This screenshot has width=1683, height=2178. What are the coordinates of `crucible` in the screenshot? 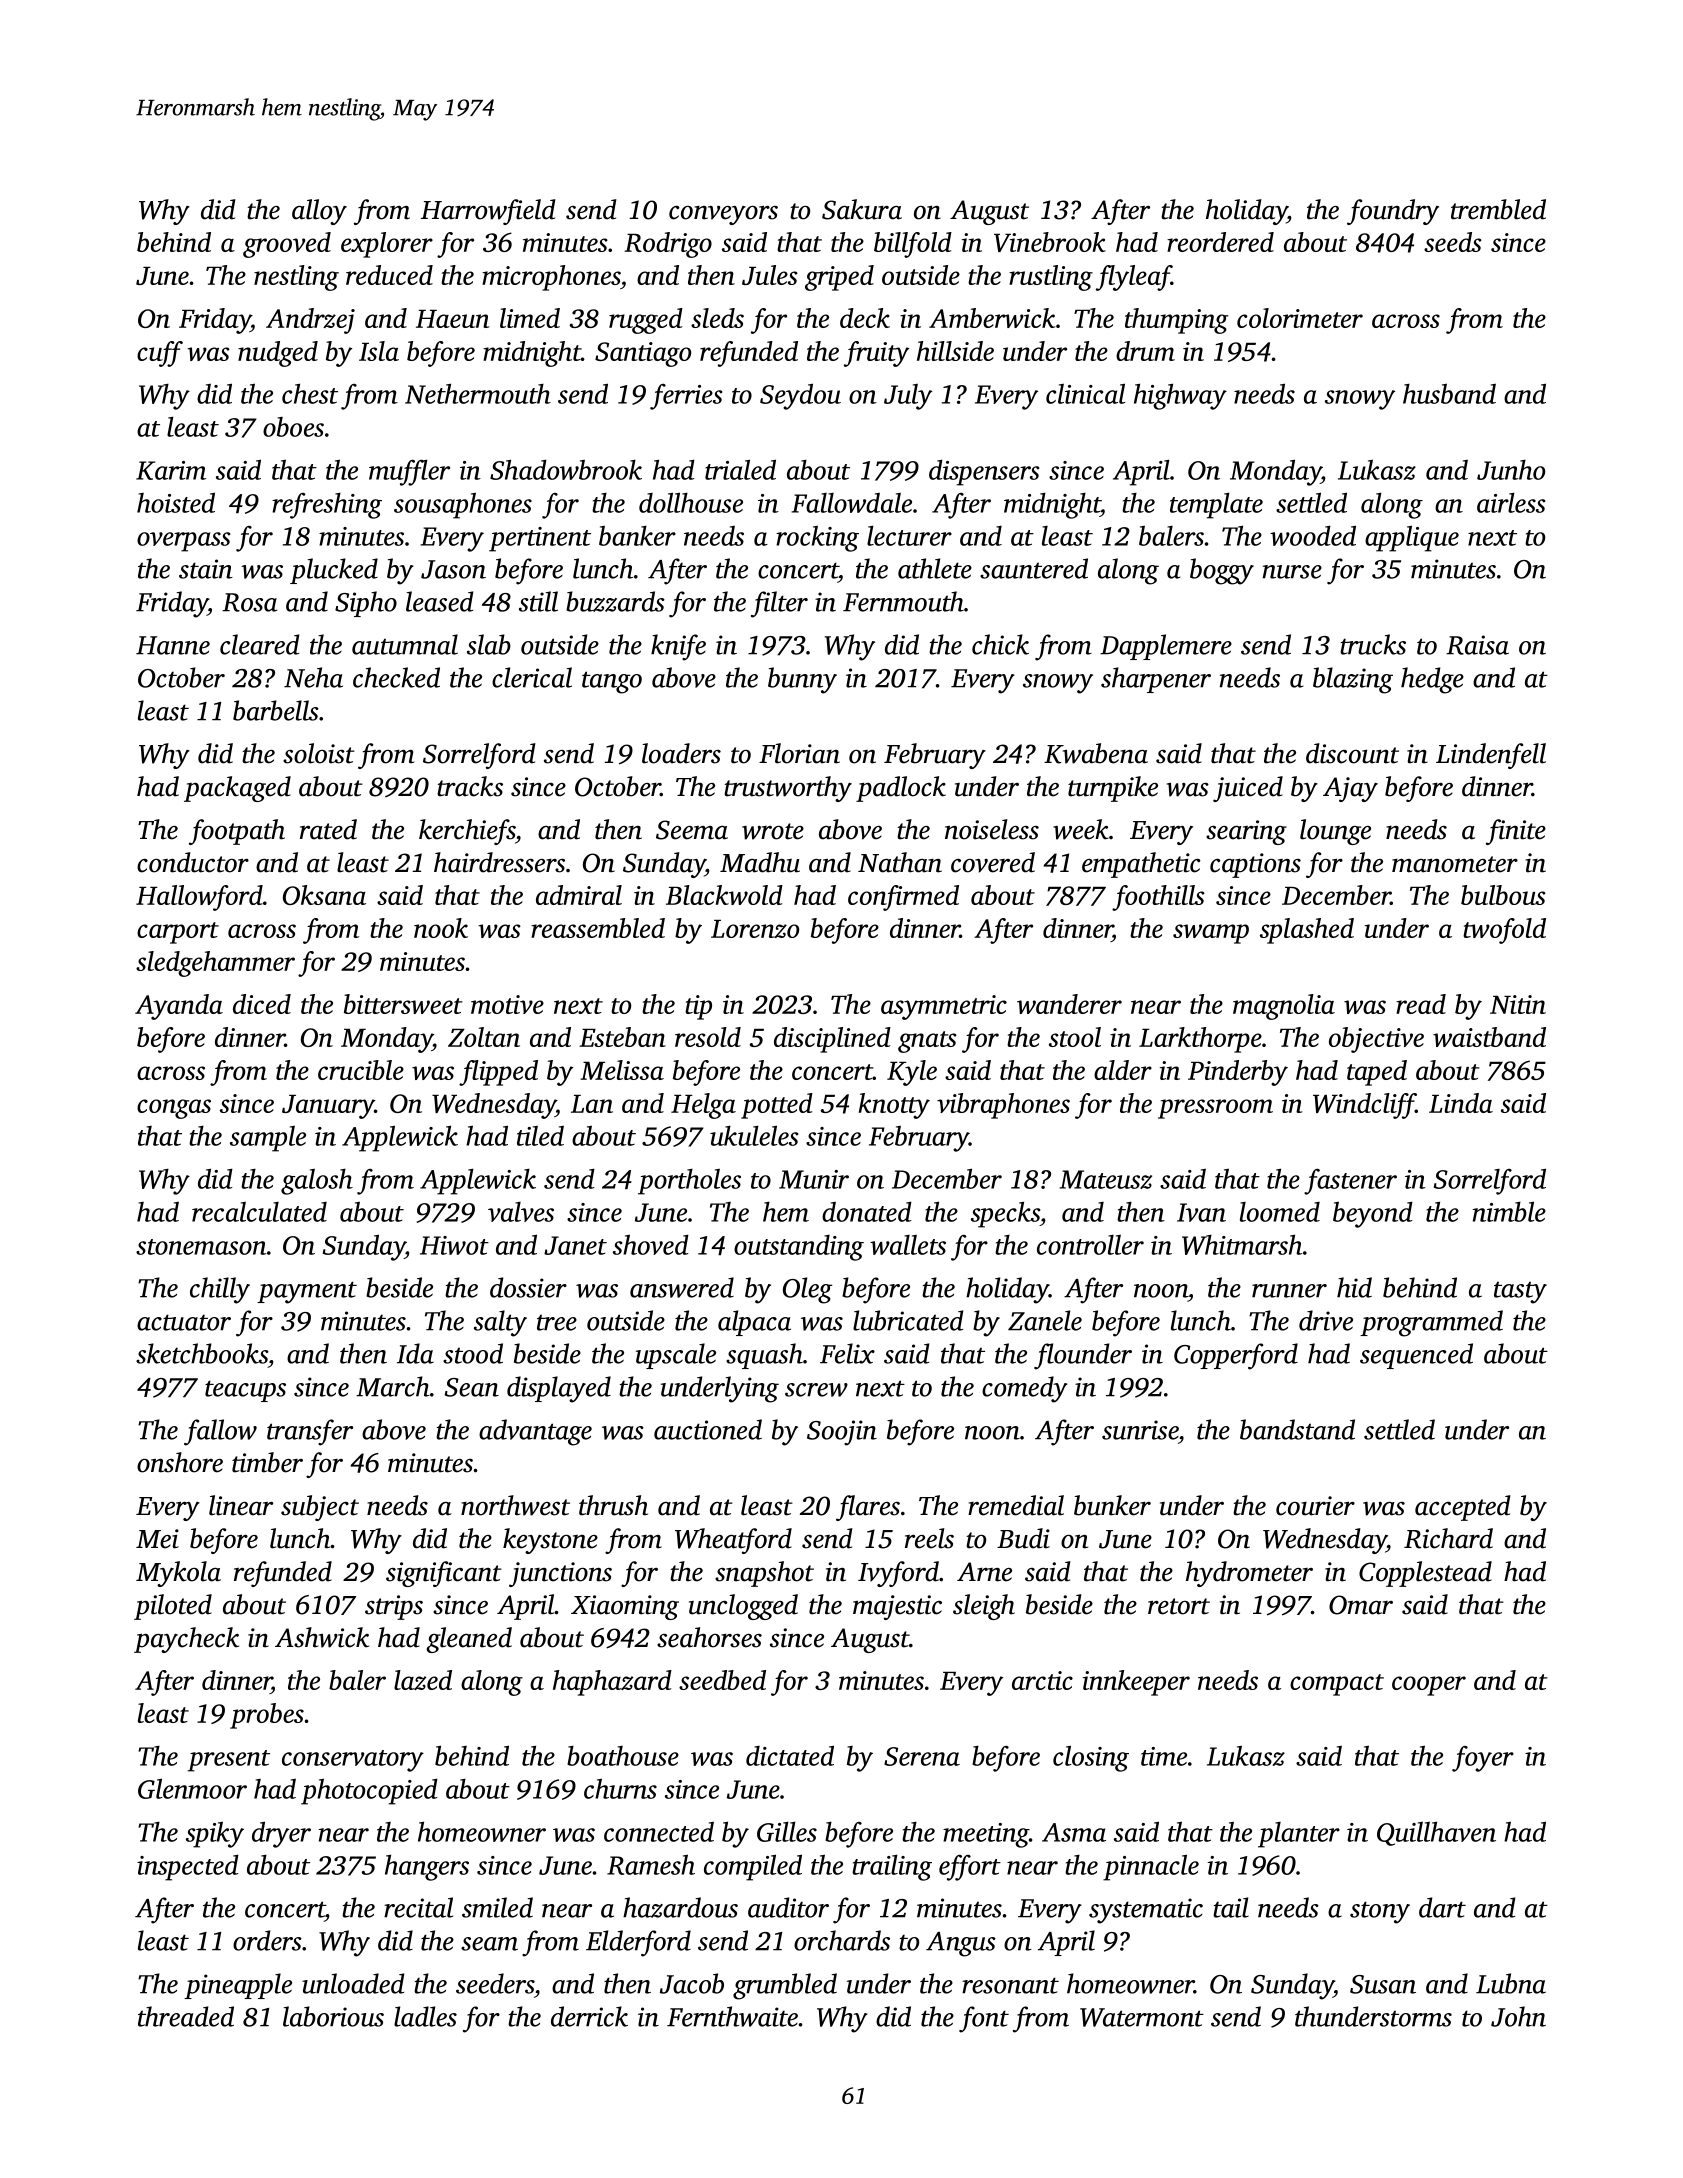 It's located at (361, 1070).
